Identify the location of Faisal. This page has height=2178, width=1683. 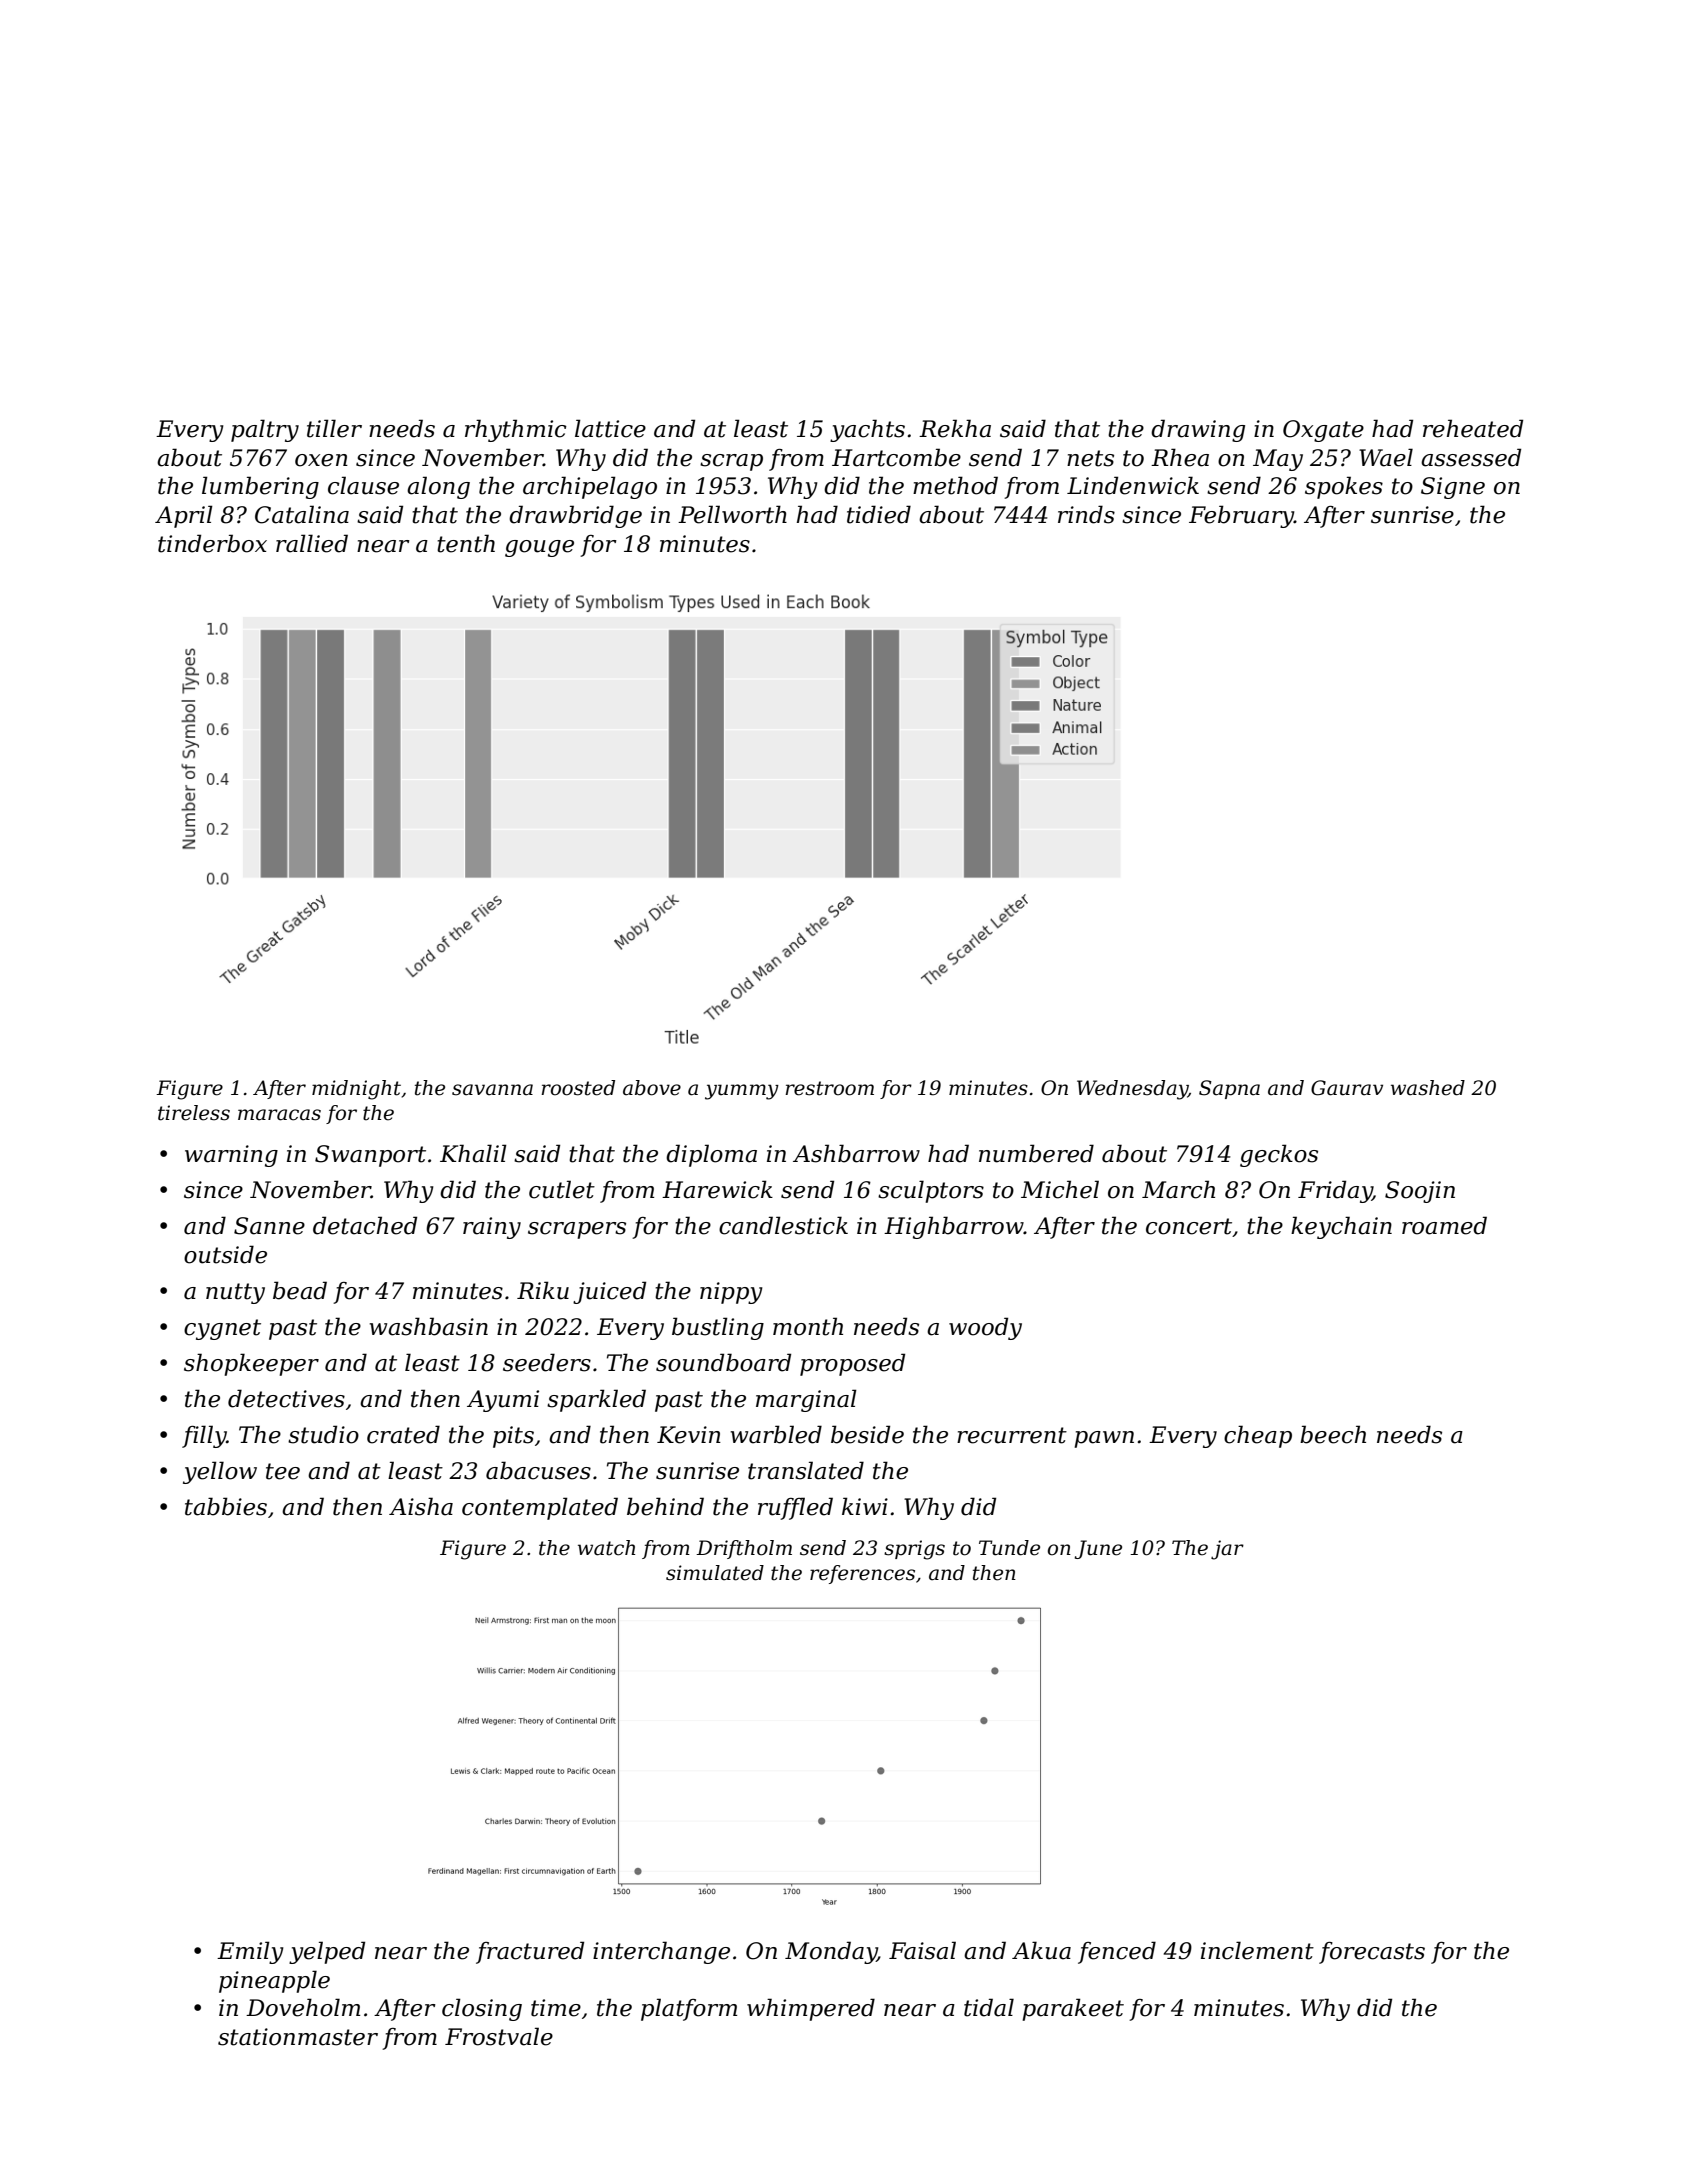
(922, 1950).
